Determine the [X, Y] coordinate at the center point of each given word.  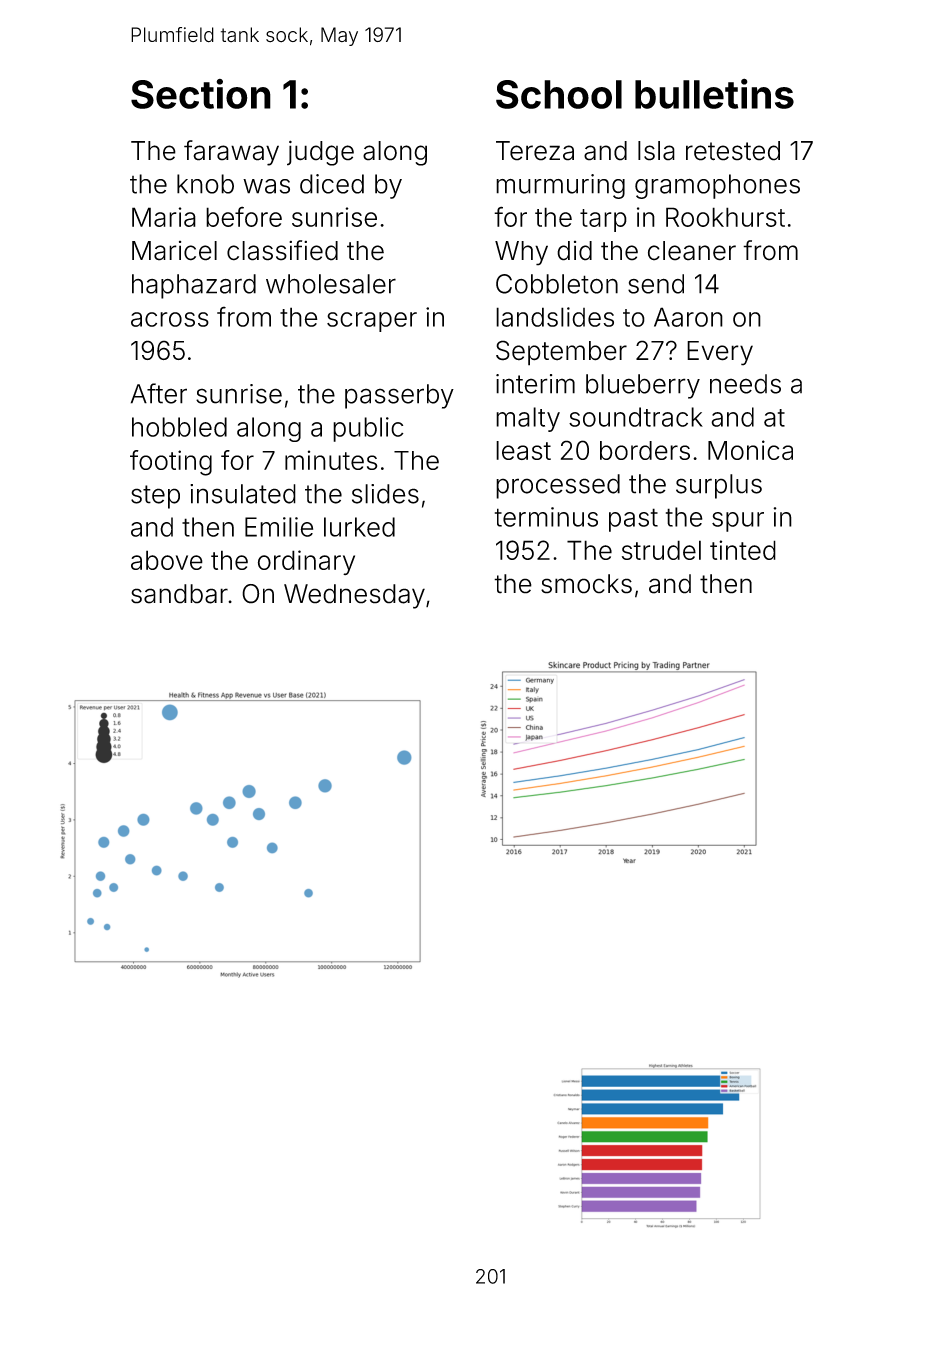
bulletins [714, 93]
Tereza [535, 151]
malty [528, 419]
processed [558, 486]
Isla [656, 151]
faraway [231, 153]
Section [201, 94]
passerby [399, 396]
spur [738, 522]
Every [720, 353]
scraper [372, 322]
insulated [243, 494]
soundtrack [636, 417]
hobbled [179, 427]
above [167, 560]
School [559, 94]
